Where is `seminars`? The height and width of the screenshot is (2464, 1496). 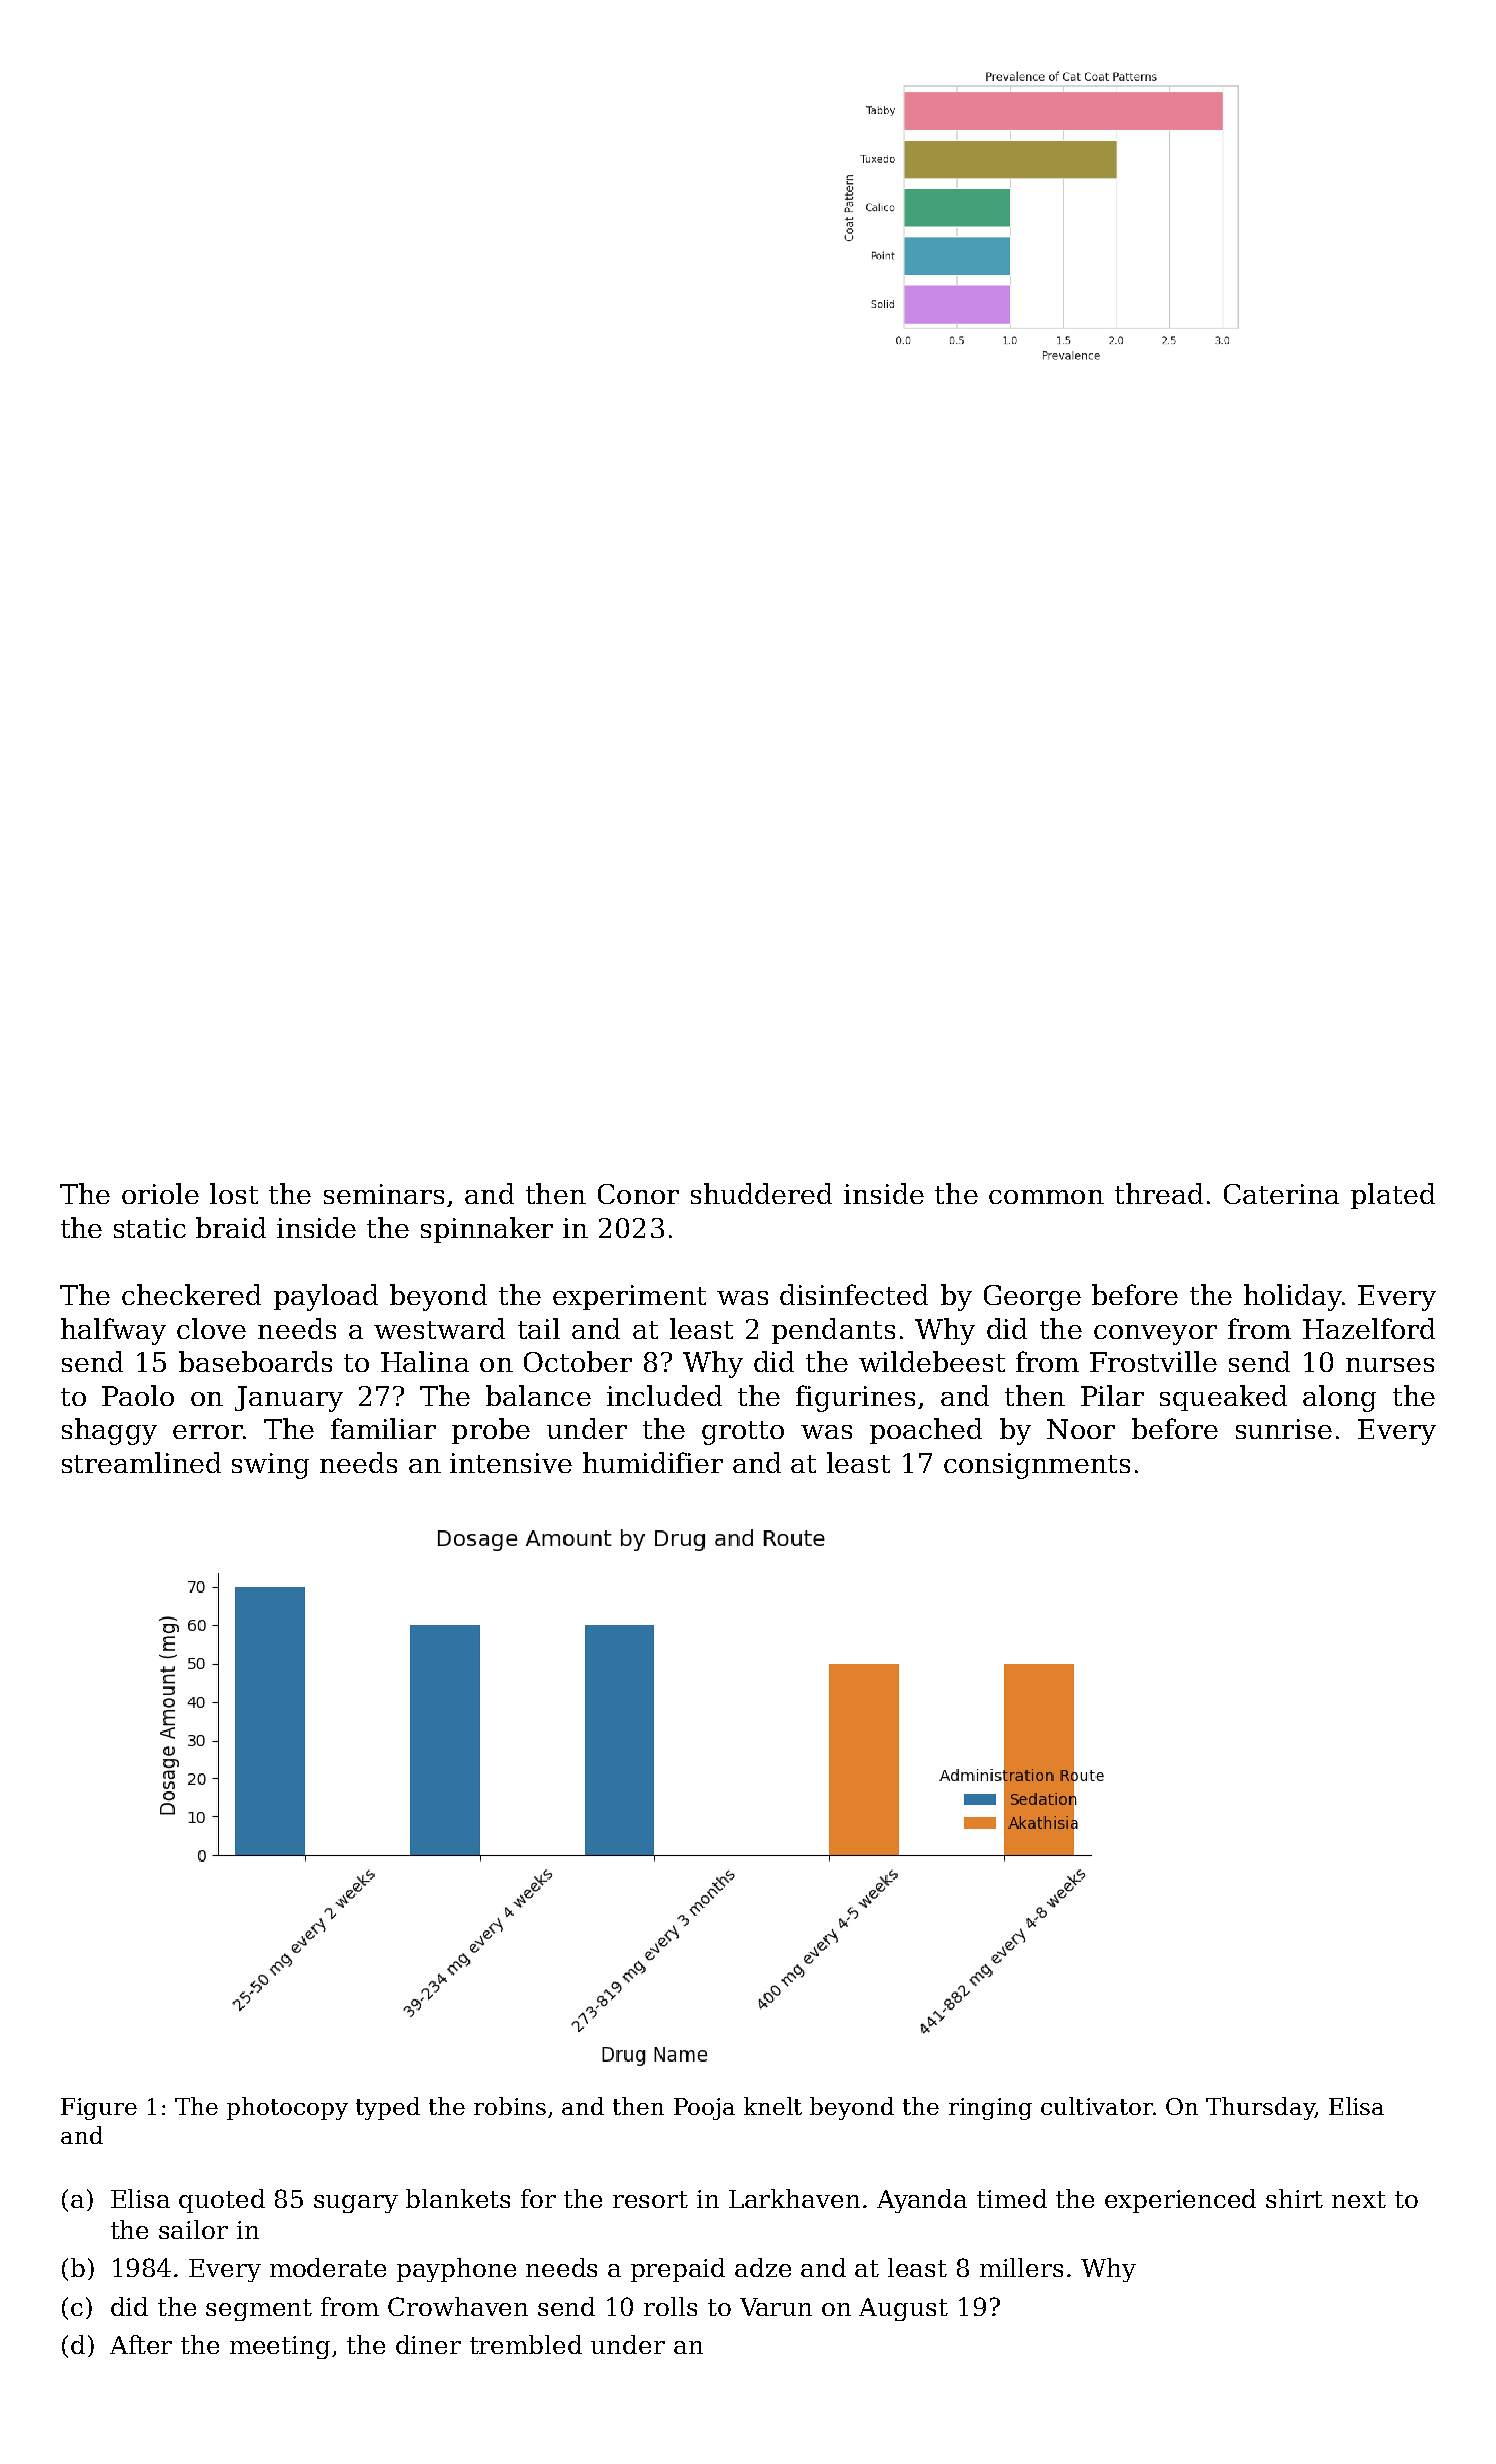 seminars is located at coordinates (384, 1194).
